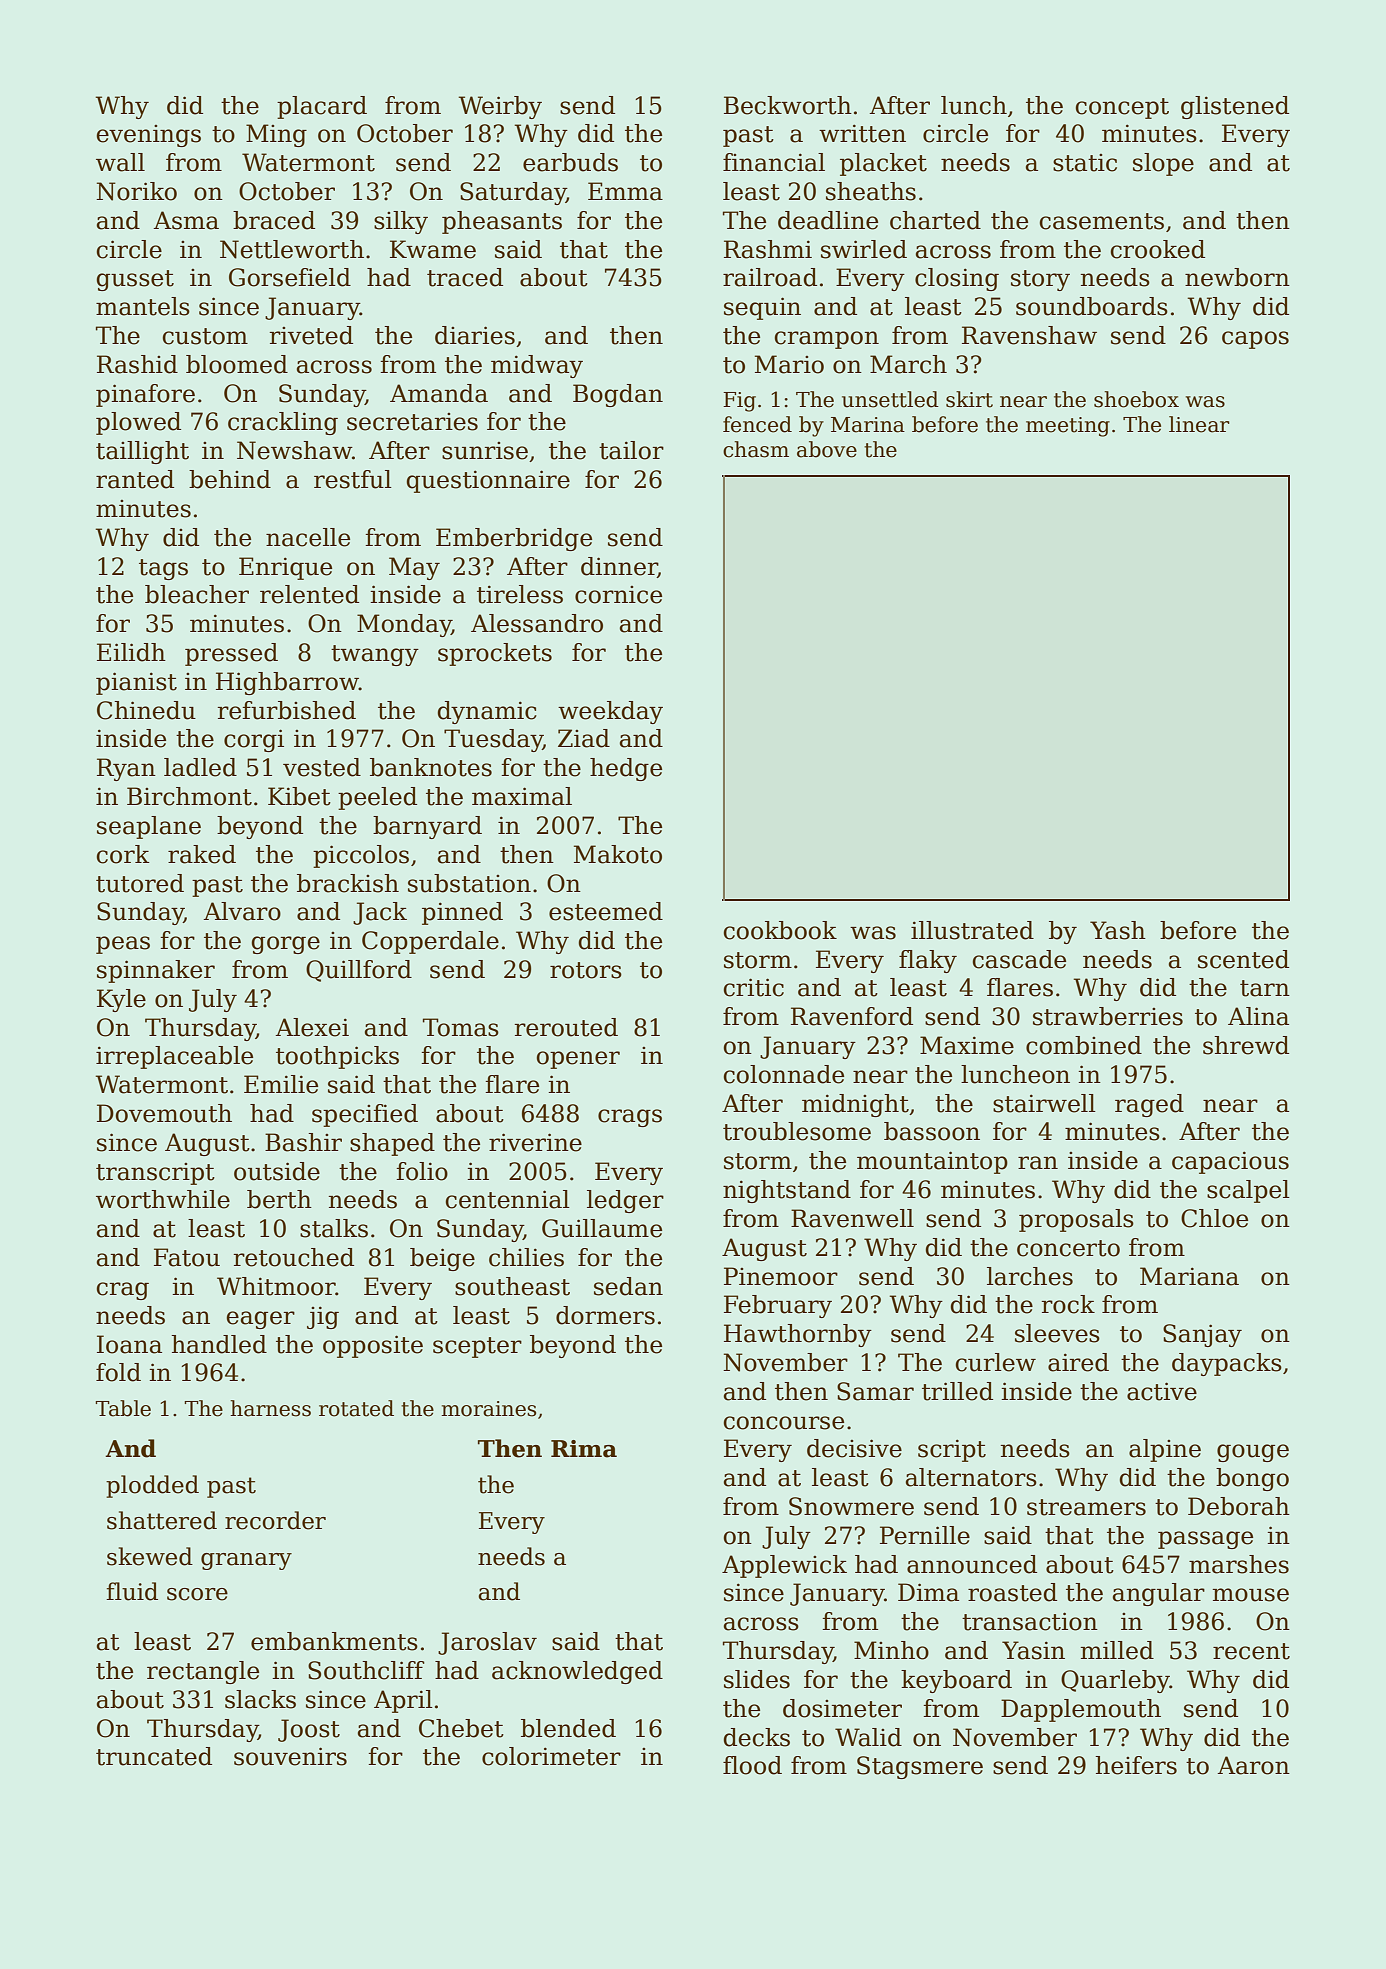  What do you see at coordinates (1068, 427) in the document?
I see `meeting` at bounding box center [1068, 427].
